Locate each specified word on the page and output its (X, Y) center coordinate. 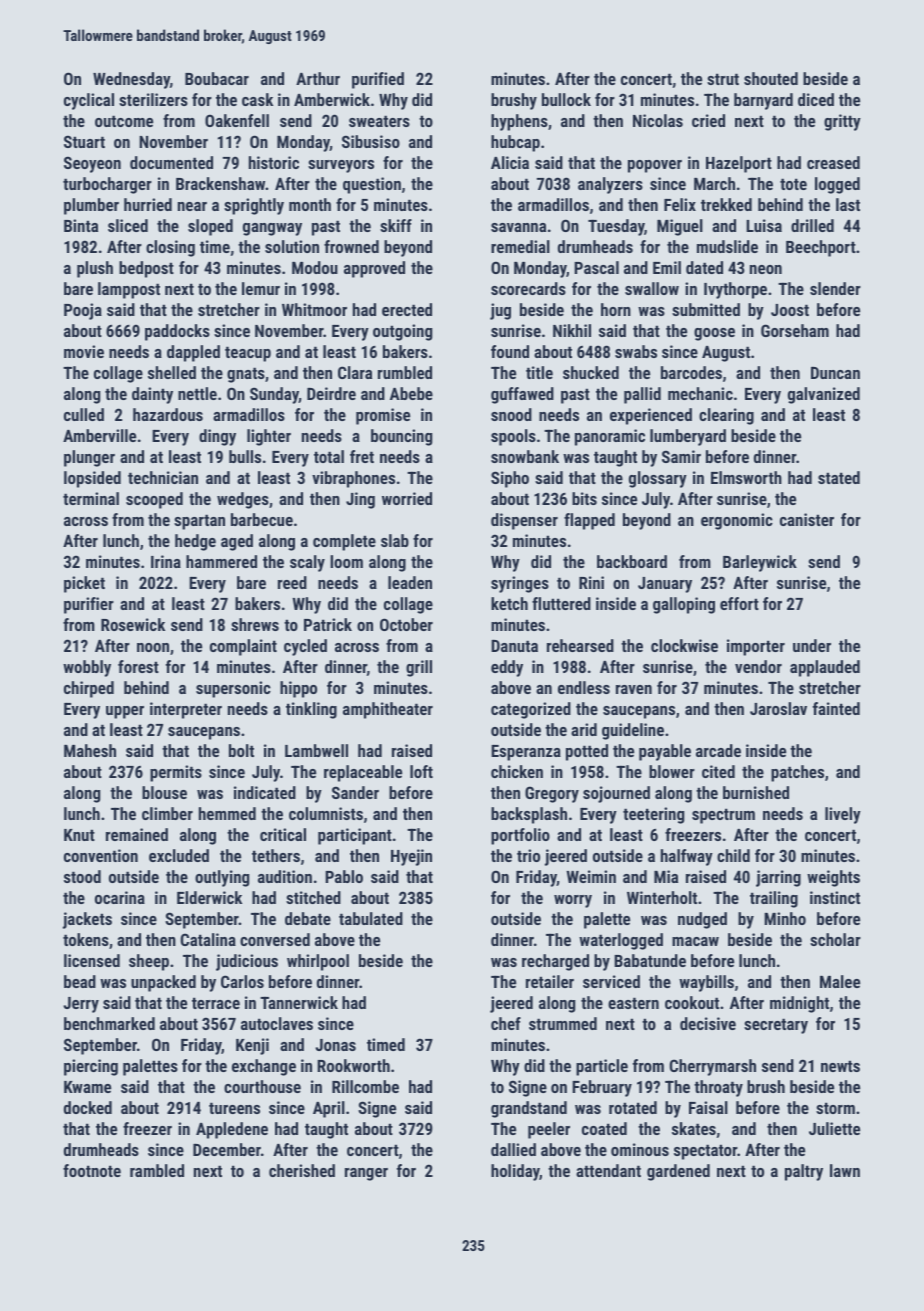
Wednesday (131, 80)
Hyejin (411, 857)
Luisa (764, 225)
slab (395, 540)
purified (378, 80)
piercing (91, 1067)
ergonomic (737, 521)
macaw (695, 941)
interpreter (186, 710)
